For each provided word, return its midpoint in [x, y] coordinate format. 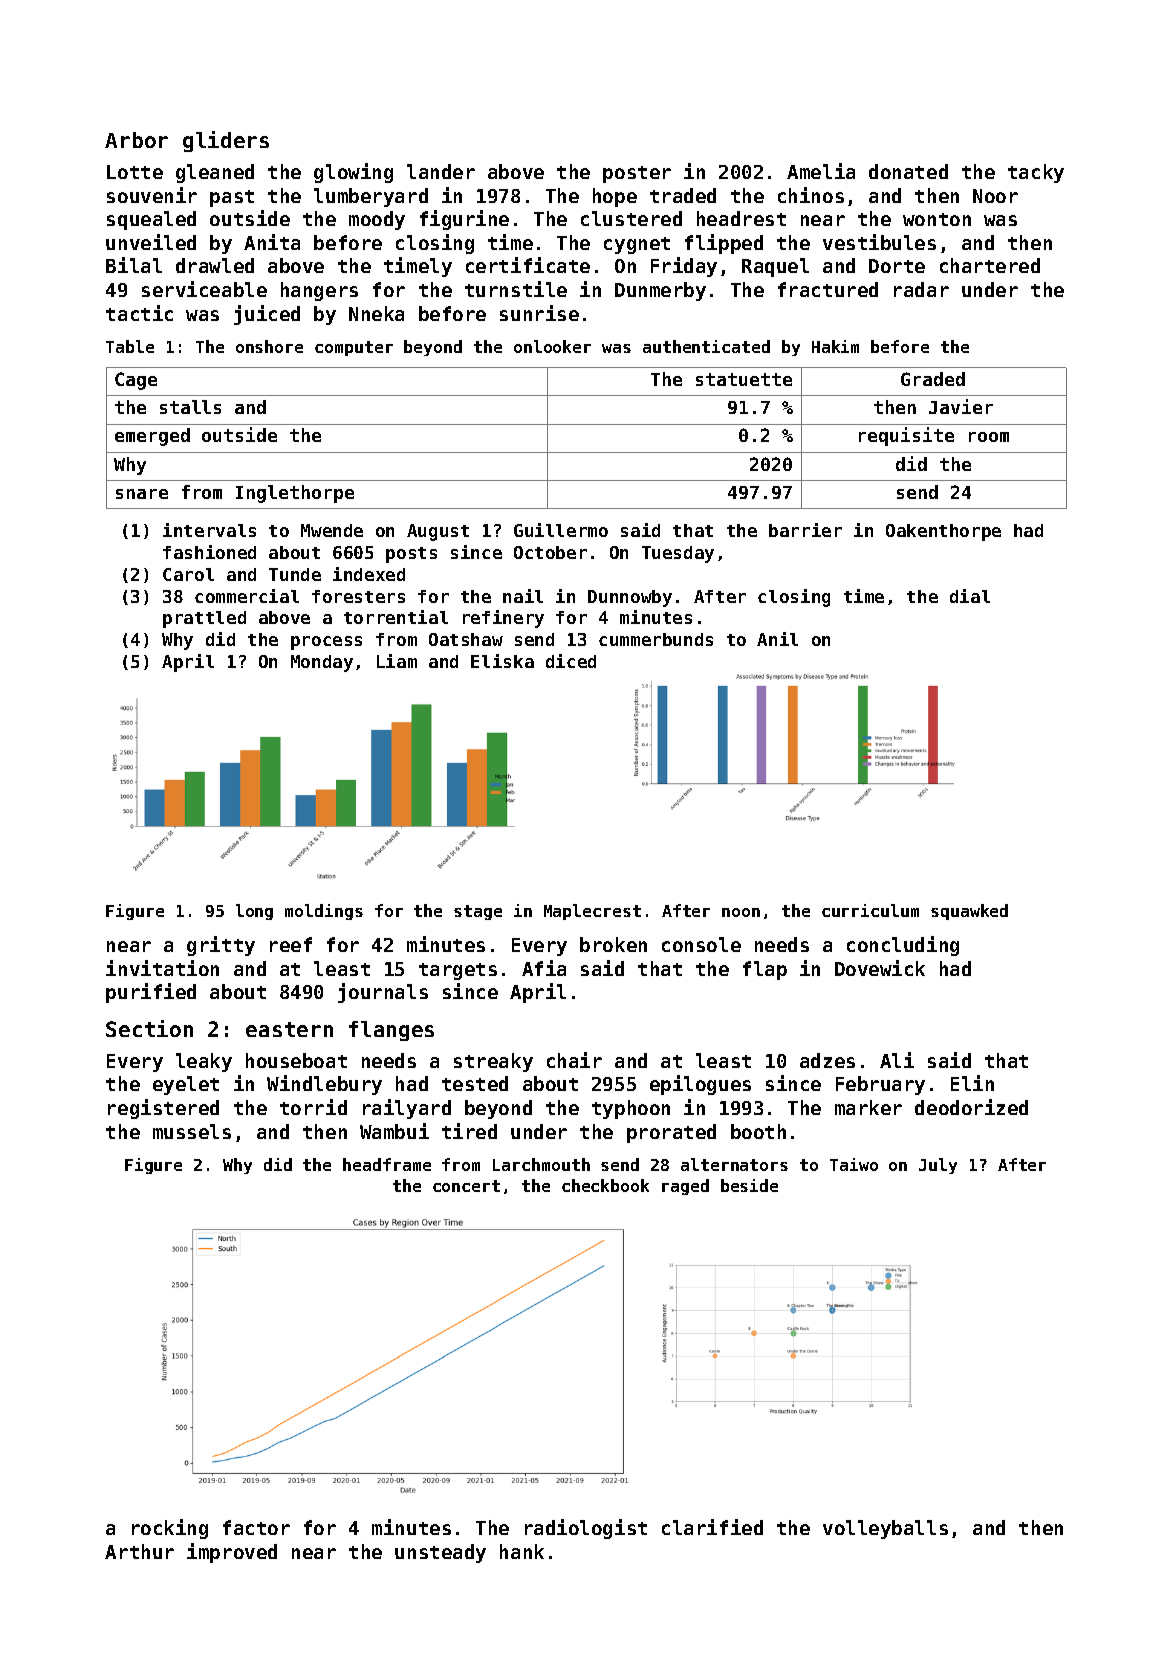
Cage [136, 381]
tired [469, 1131]
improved [232, 1553]
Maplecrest [592, 912]
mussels [192, 1131]
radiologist [586, 1529]
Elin [972, 1083]
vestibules [879, 242]
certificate [528, 265]
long [254, 912]
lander [441, 171]
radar [921, 289]
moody [377, 220]
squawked [969, 912]
